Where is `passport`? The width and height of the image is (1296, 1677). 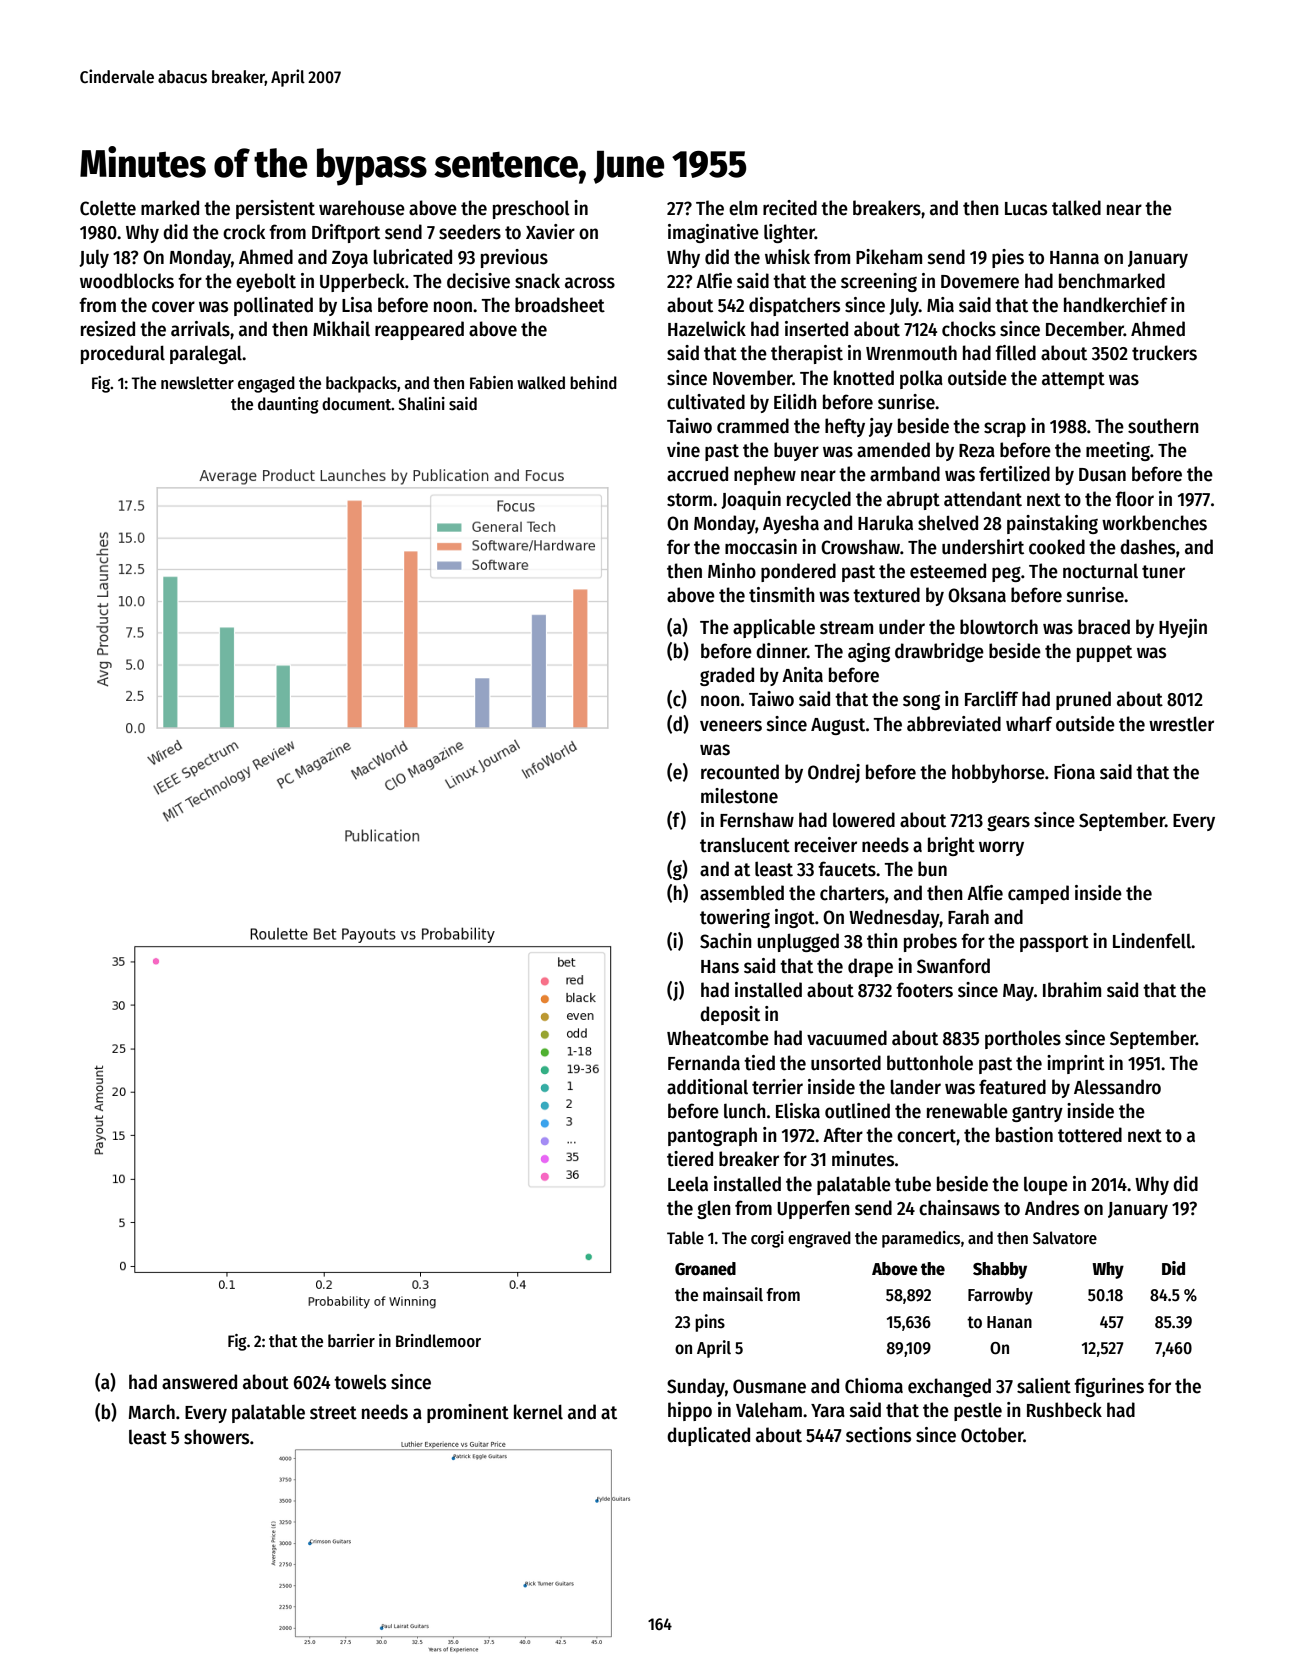
passport is located at coordinates (1054, 943).
